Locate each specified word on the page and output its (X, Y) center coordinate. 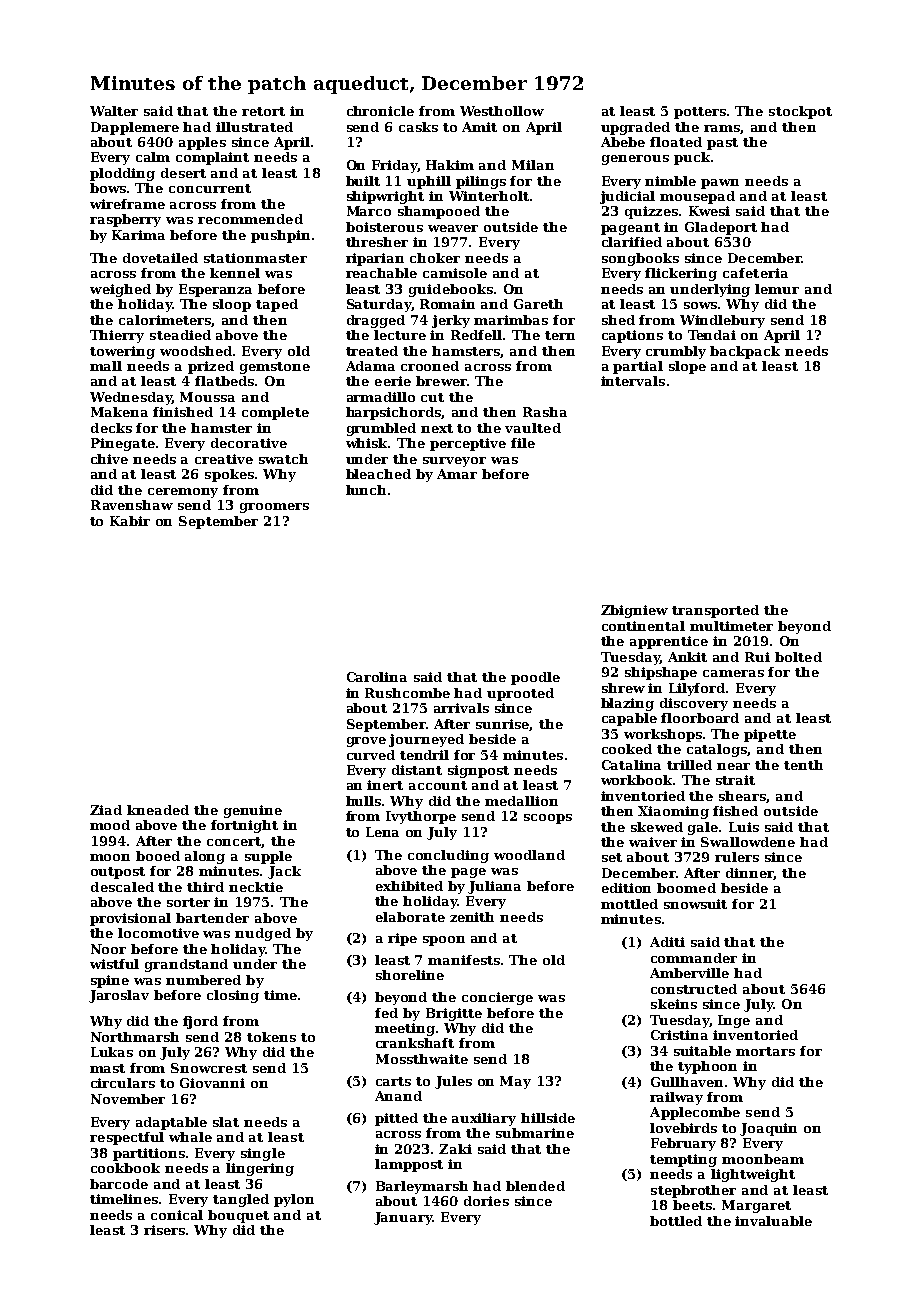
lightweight (753, 1175)
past (722, 144)
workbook (637, 780)
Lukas (112, 1052)
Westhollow (502, 111)
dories (486, 1201)
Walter (114, 111)
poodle (535, 678)
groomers (274, 508)
